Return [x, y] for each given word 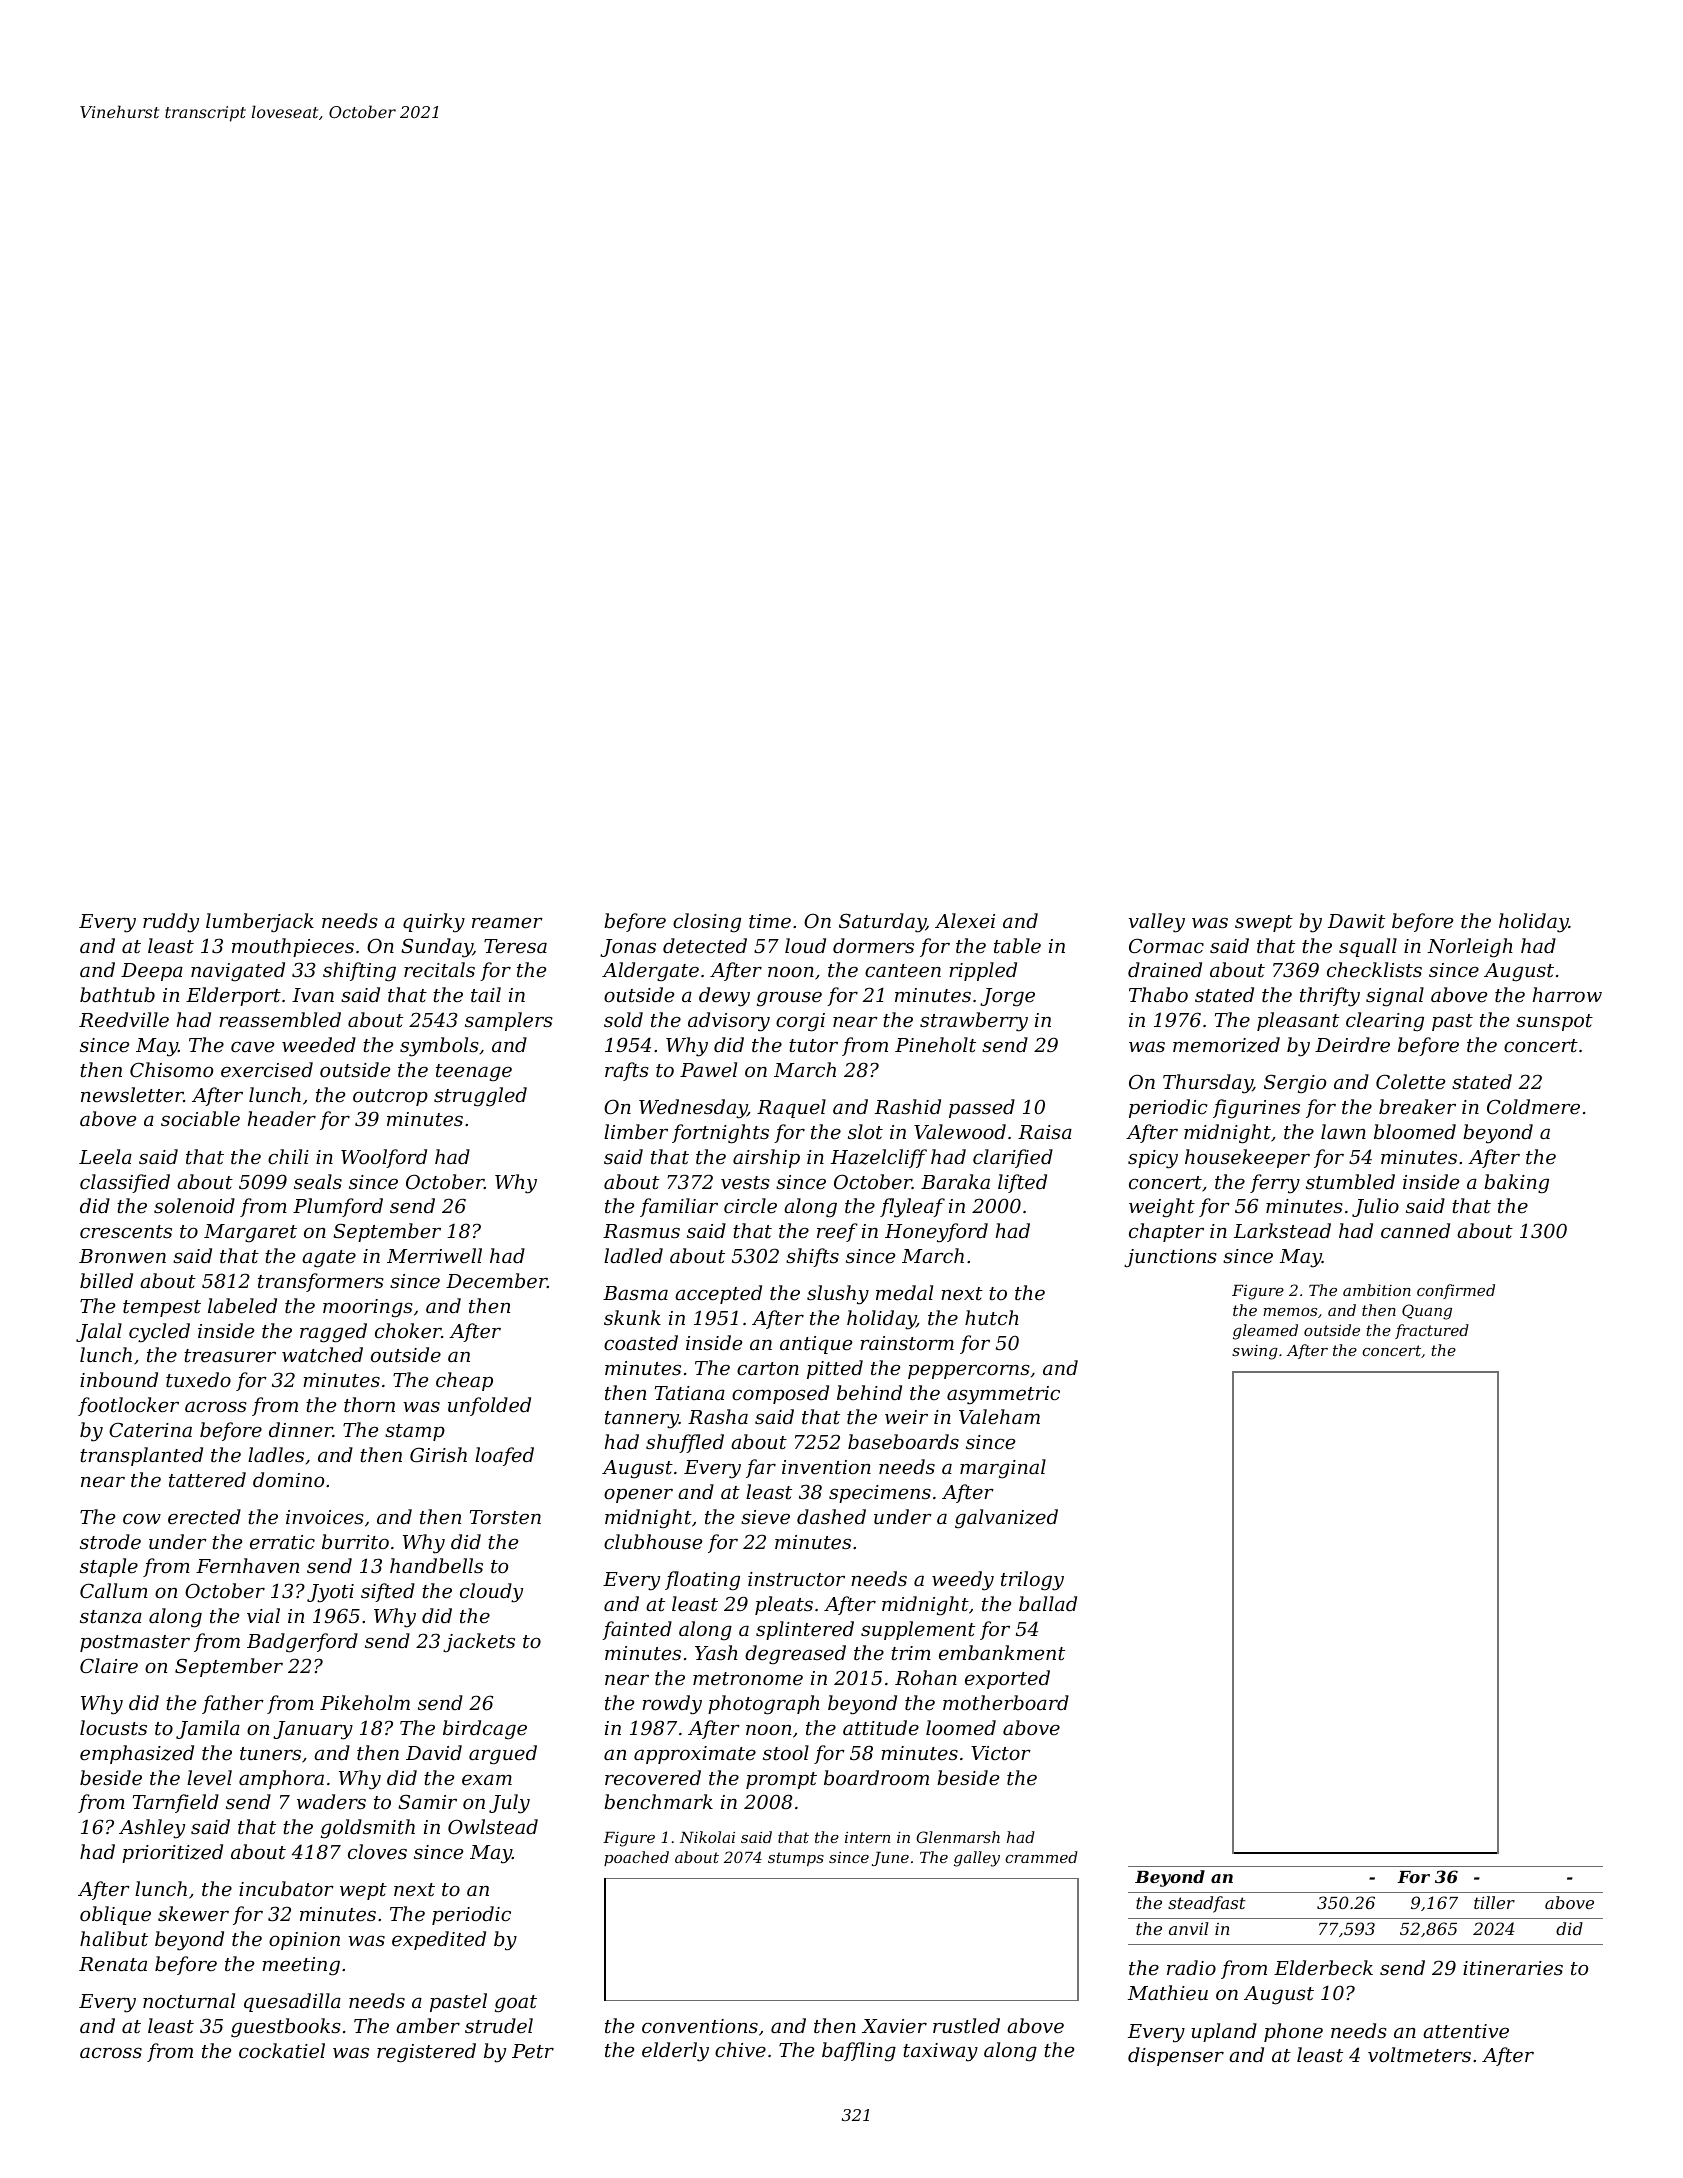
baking [1516, 1183]
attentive [1466, 2031]
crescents [126, 1231]
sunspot [1554, 1022]
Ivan [313, 995]
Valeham [999, 1416]
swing [1255, 1352]
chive [740, 2049]
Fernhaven [247, 1565]
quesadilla [292, 2002]
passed [982, 1108]
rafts [627, 1071]
